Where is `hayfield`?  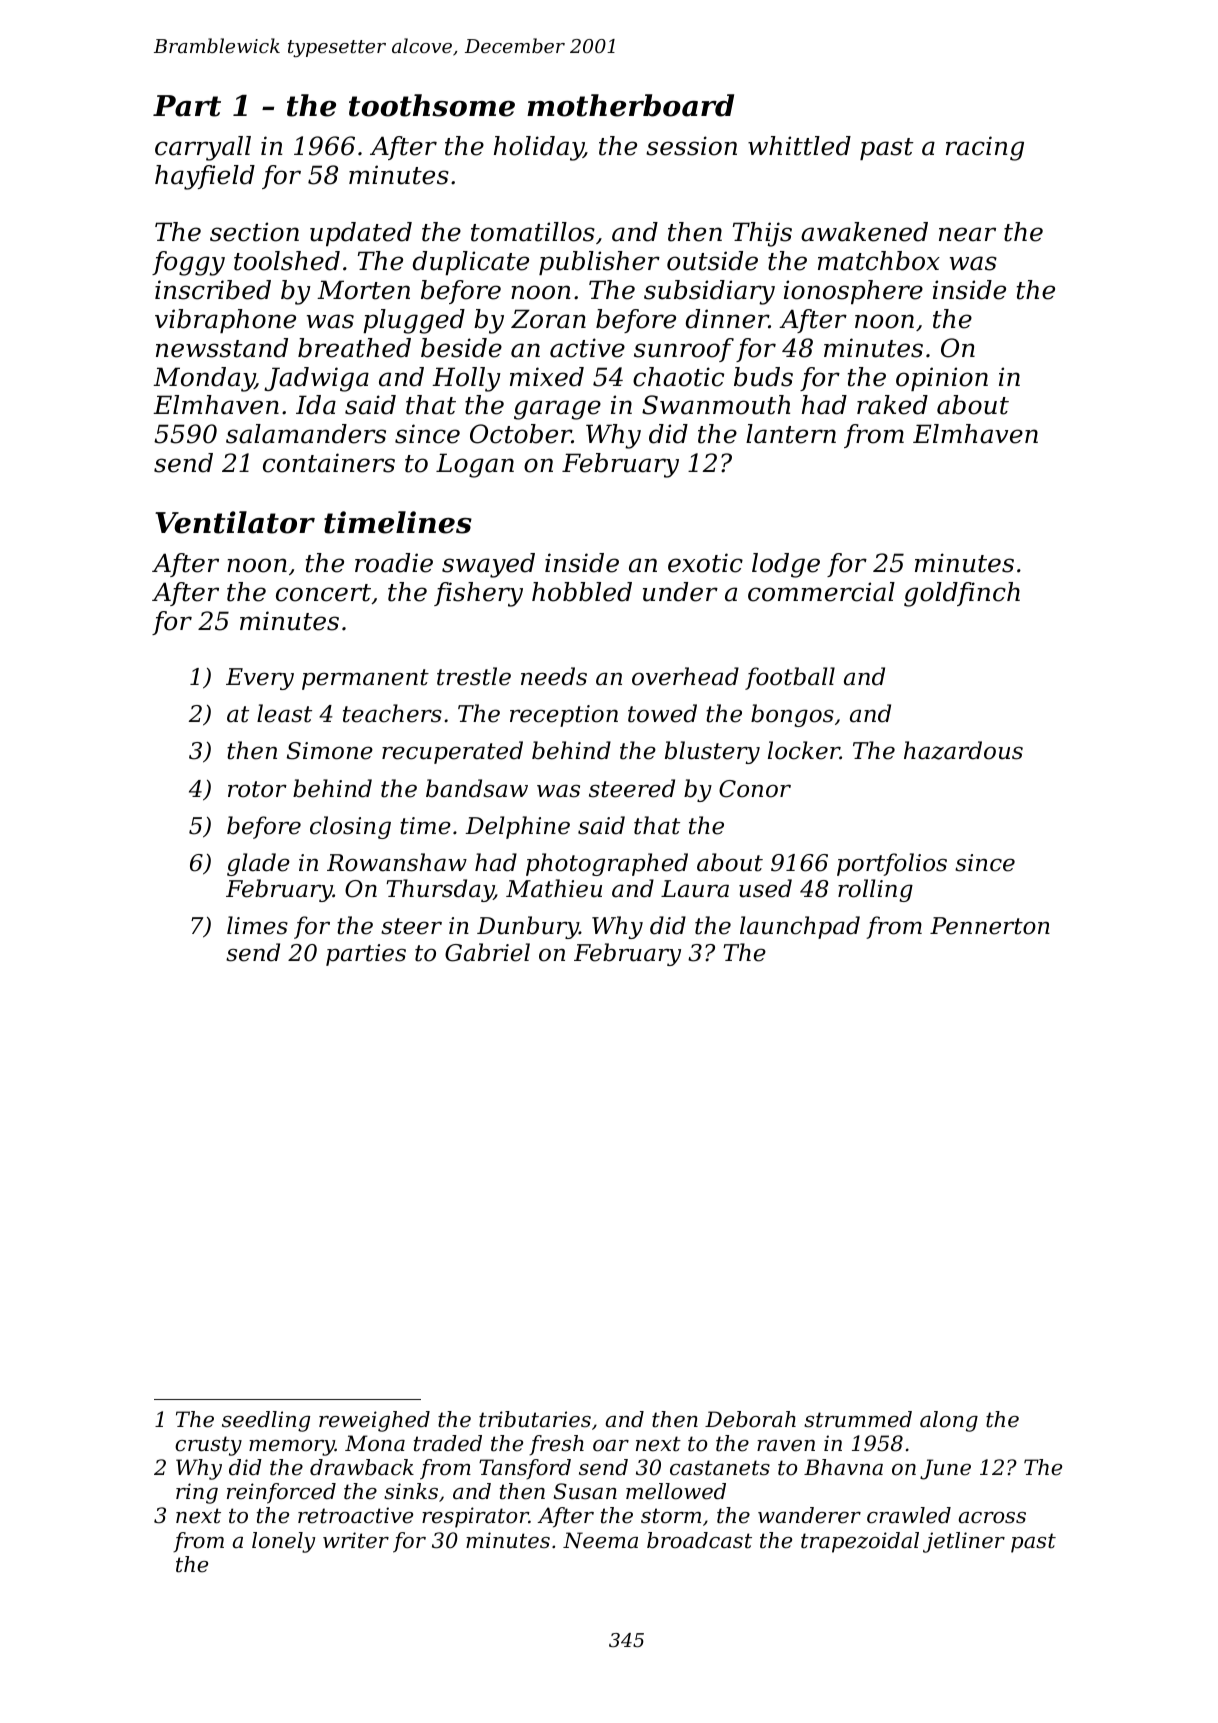 hayfield is located at coordinates (205, 177).
